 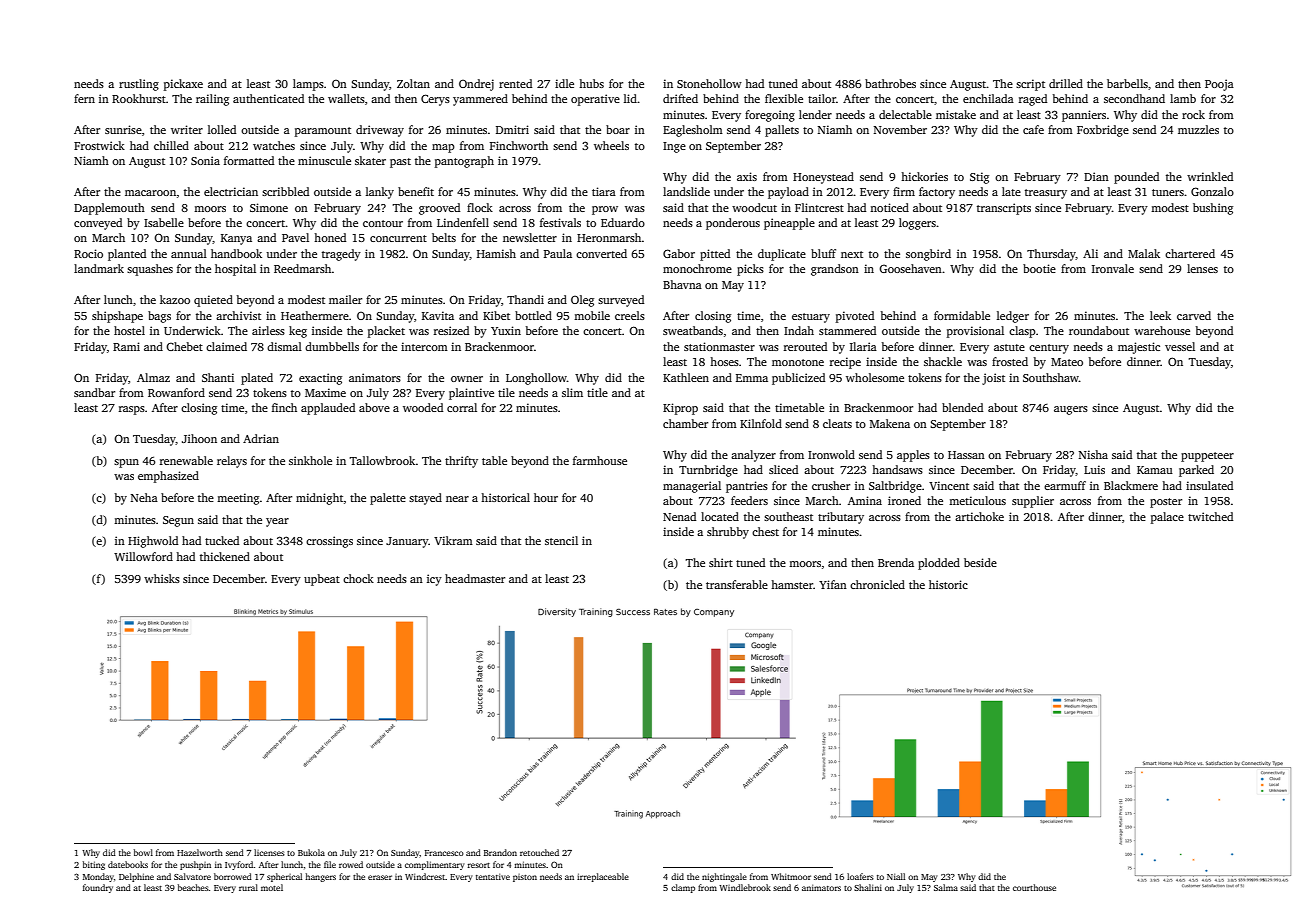 I want to click on Windlebrook, so click(x=745, y=887).
